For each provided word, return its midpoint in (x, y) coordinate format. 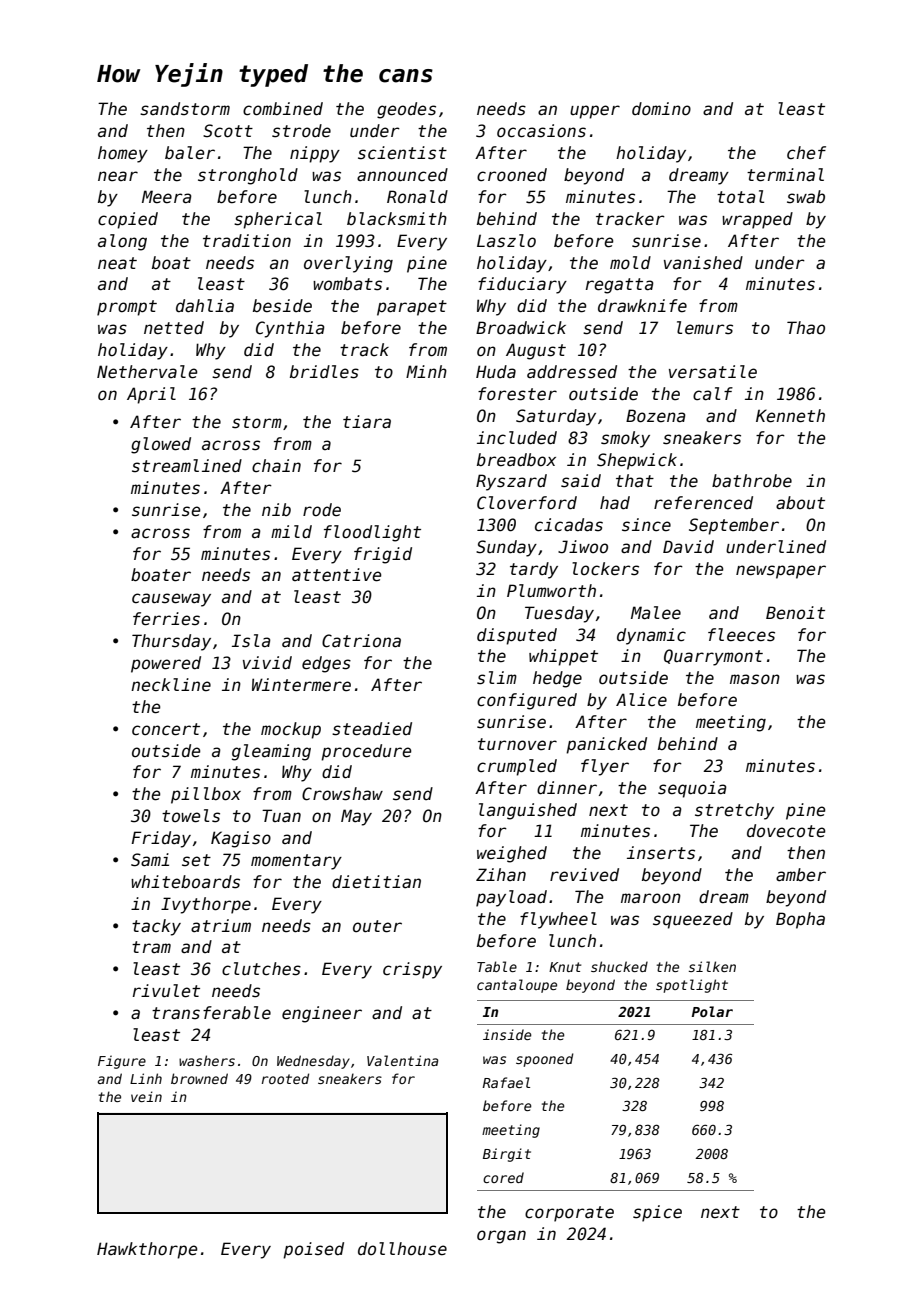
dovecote (786, 831)
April (151, 395)
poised (313, 1250)
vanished (703, 263)
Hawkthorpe (147, 1250)
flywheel (558, 920)
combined (283, 109)
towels (191, 816)
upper (595, 112)
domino (661, 109)
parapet (412, 308)
